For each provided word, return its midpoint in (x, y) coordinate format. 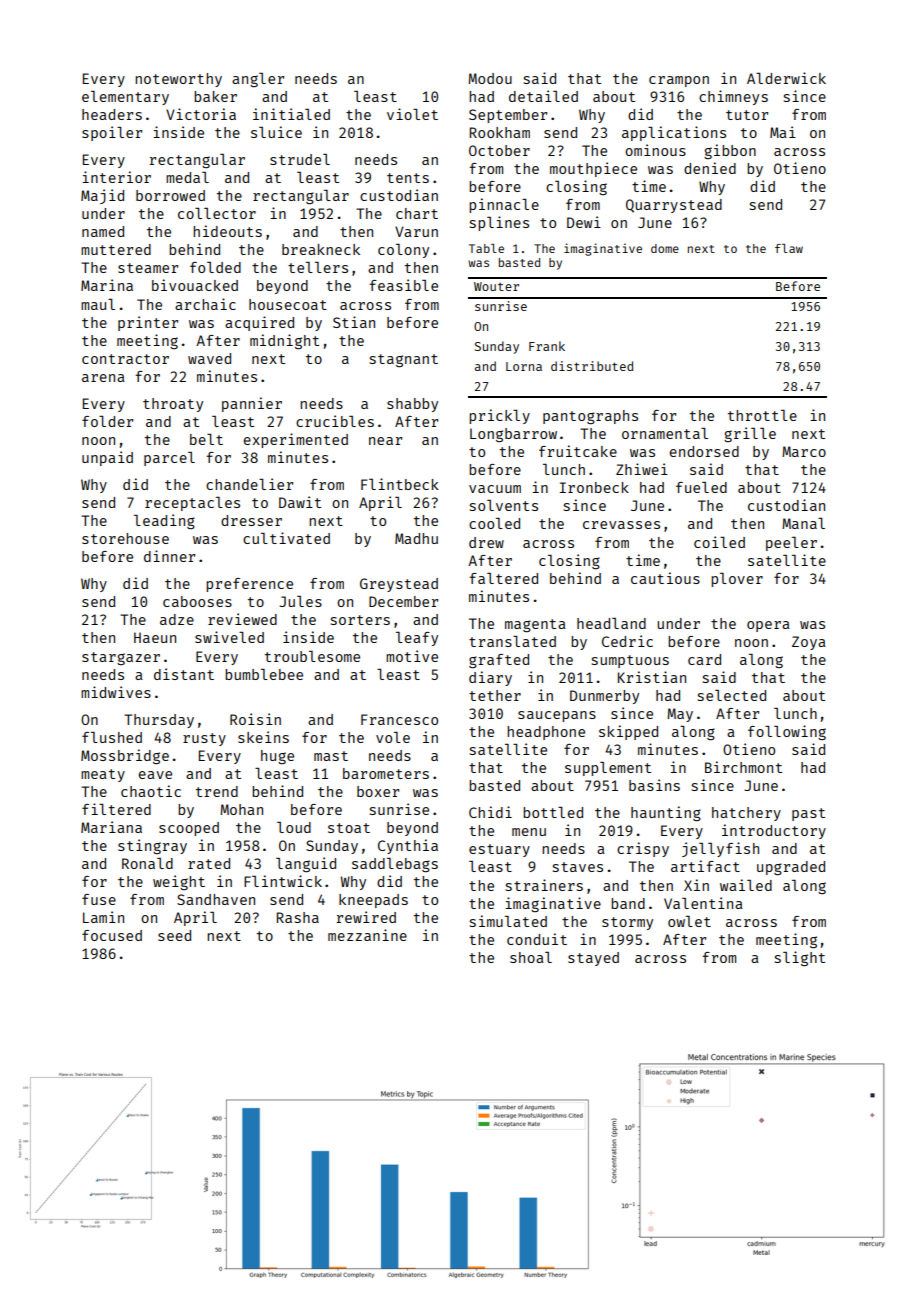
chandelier (249, 484)
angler (258, 80)
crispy (643, 849)
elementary (125, 98)
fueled (701, 487)
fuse (99, 899)
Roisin (255, 719)
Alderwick (786, 78)
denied (710, 168)
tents (408, 178)
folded (215, 267)
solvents (504, 505)
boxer (378, 791)
